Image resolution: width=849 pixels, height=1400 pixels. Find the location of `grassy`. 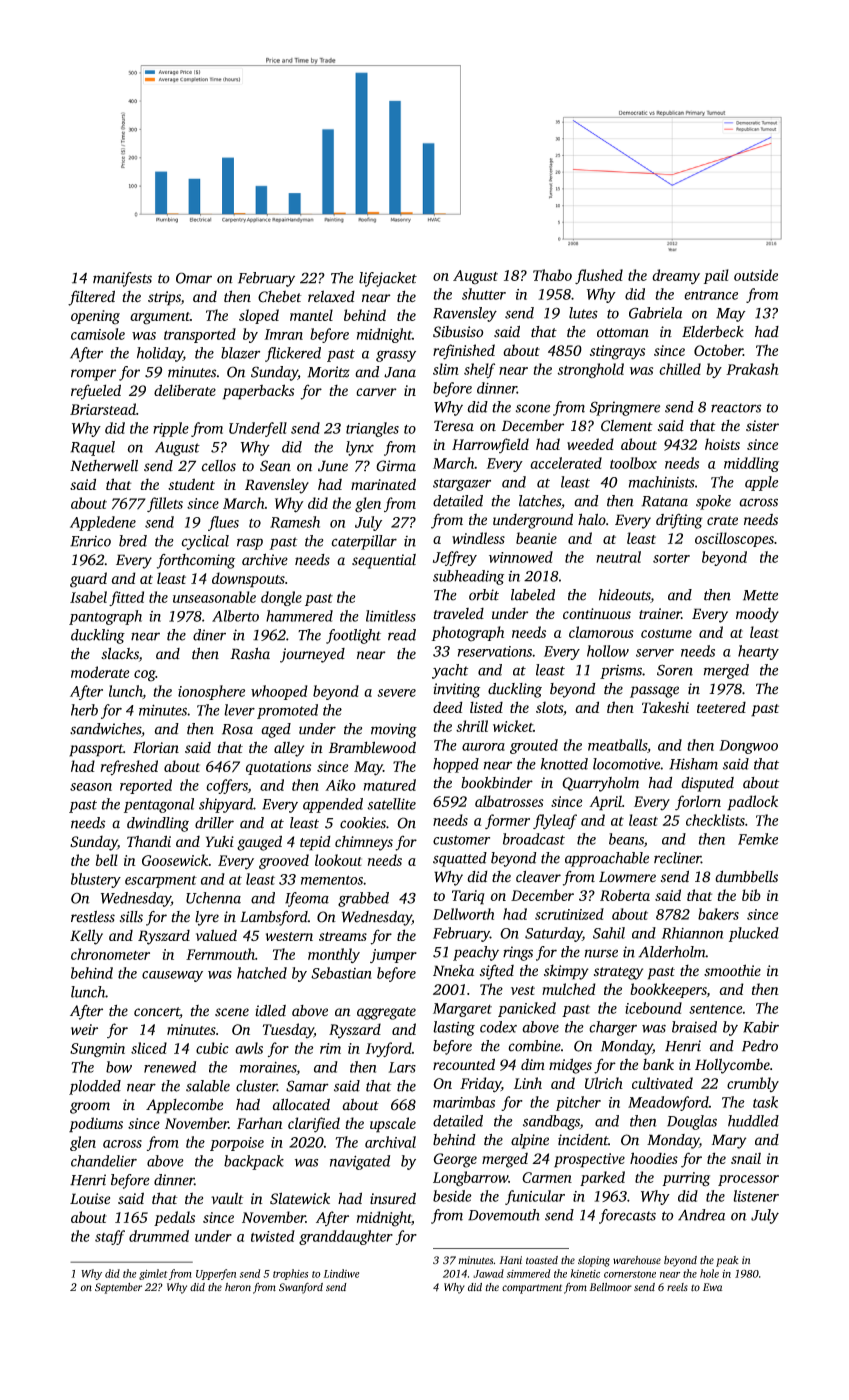

grassy is located at coordinates (396, 356).
